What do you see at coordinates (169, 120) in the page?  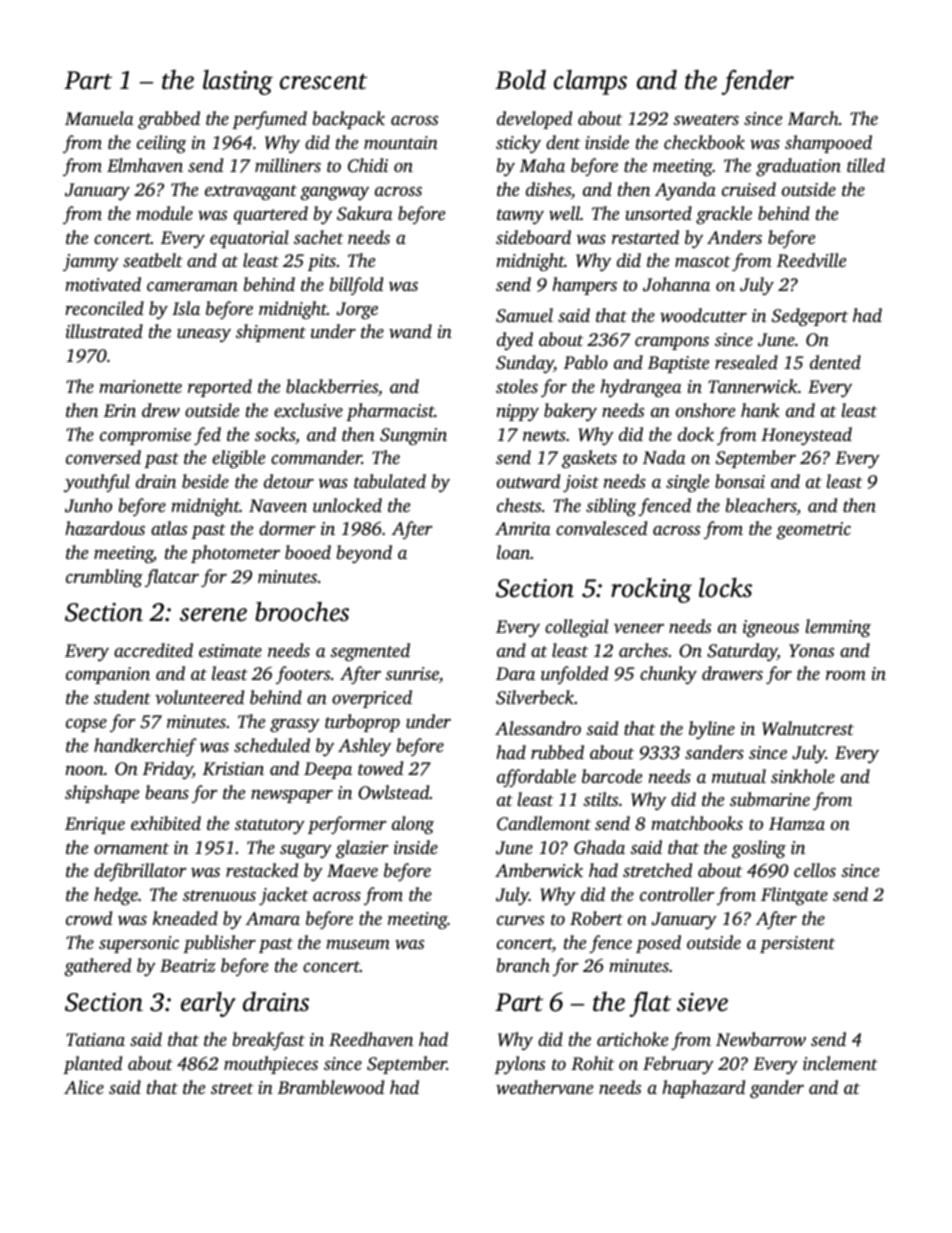 I see `grabbed` at bounding box center [169, 120].
